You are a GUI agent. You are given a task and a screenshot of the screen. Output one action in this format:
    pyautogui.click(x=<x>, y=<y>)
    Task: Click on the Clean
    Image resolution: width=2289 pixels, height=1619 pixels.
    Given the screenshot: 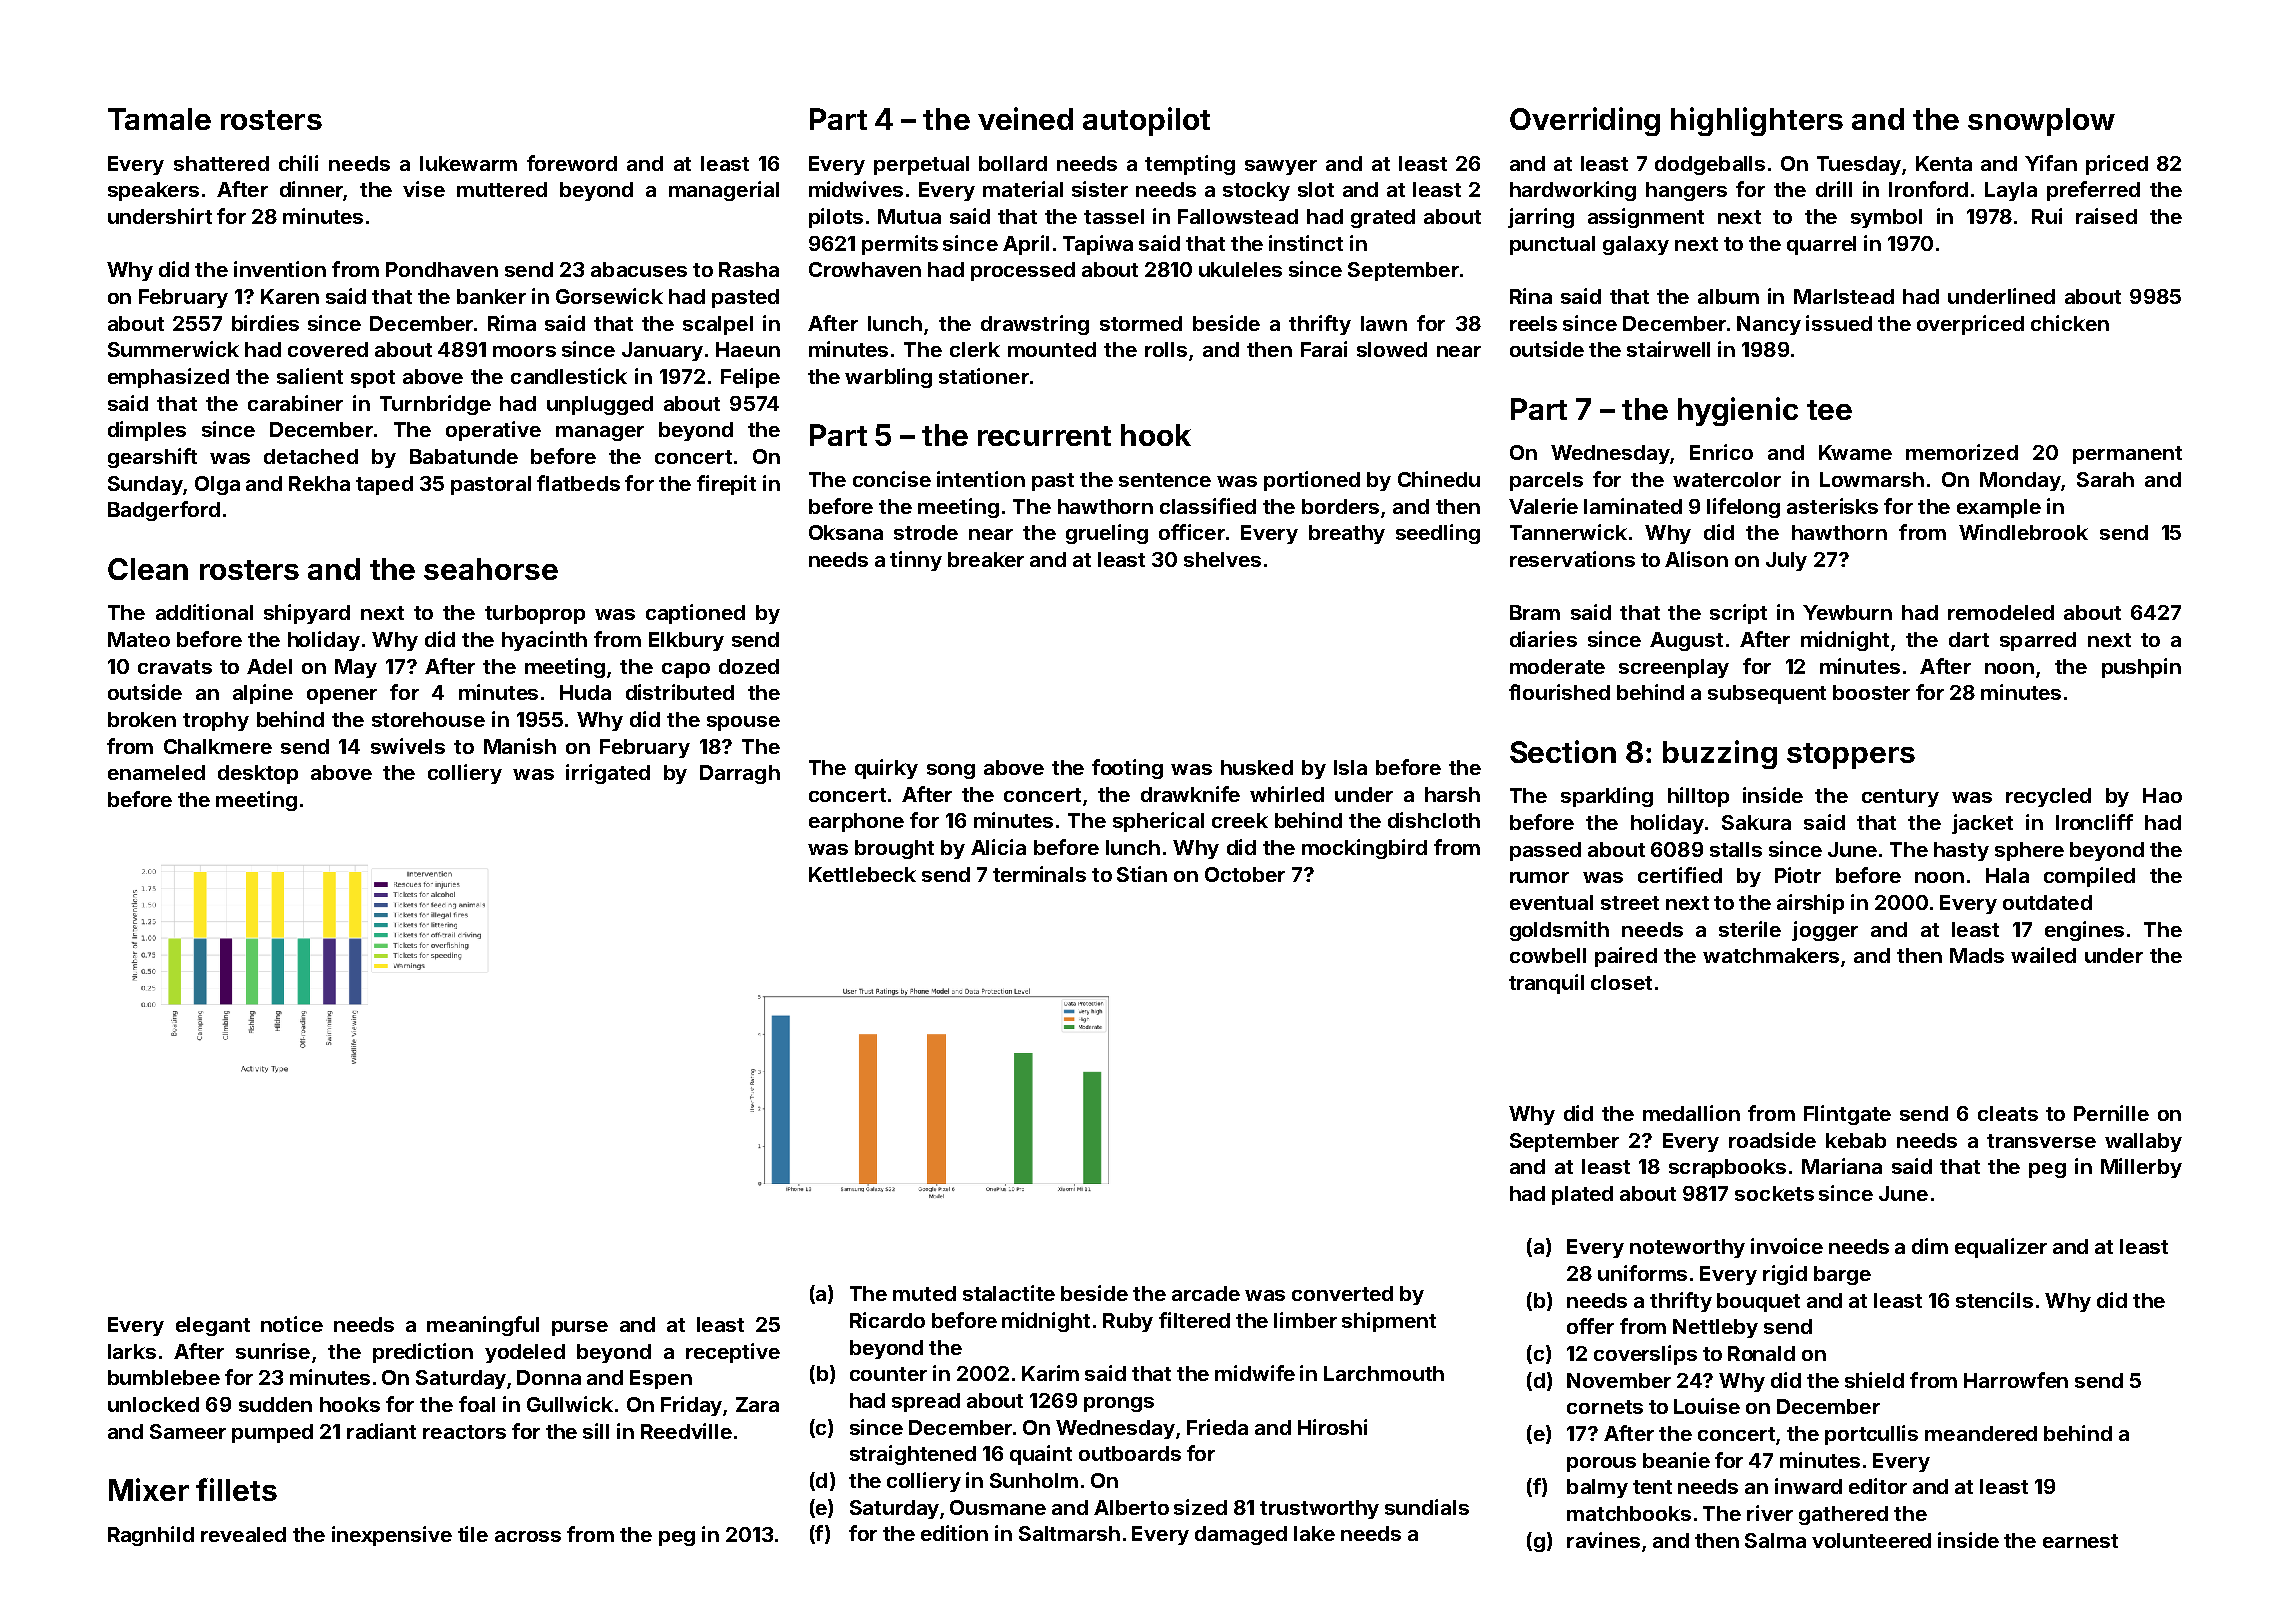 What is the action you would take?
    pyautogui.click(x=148, y=569)
